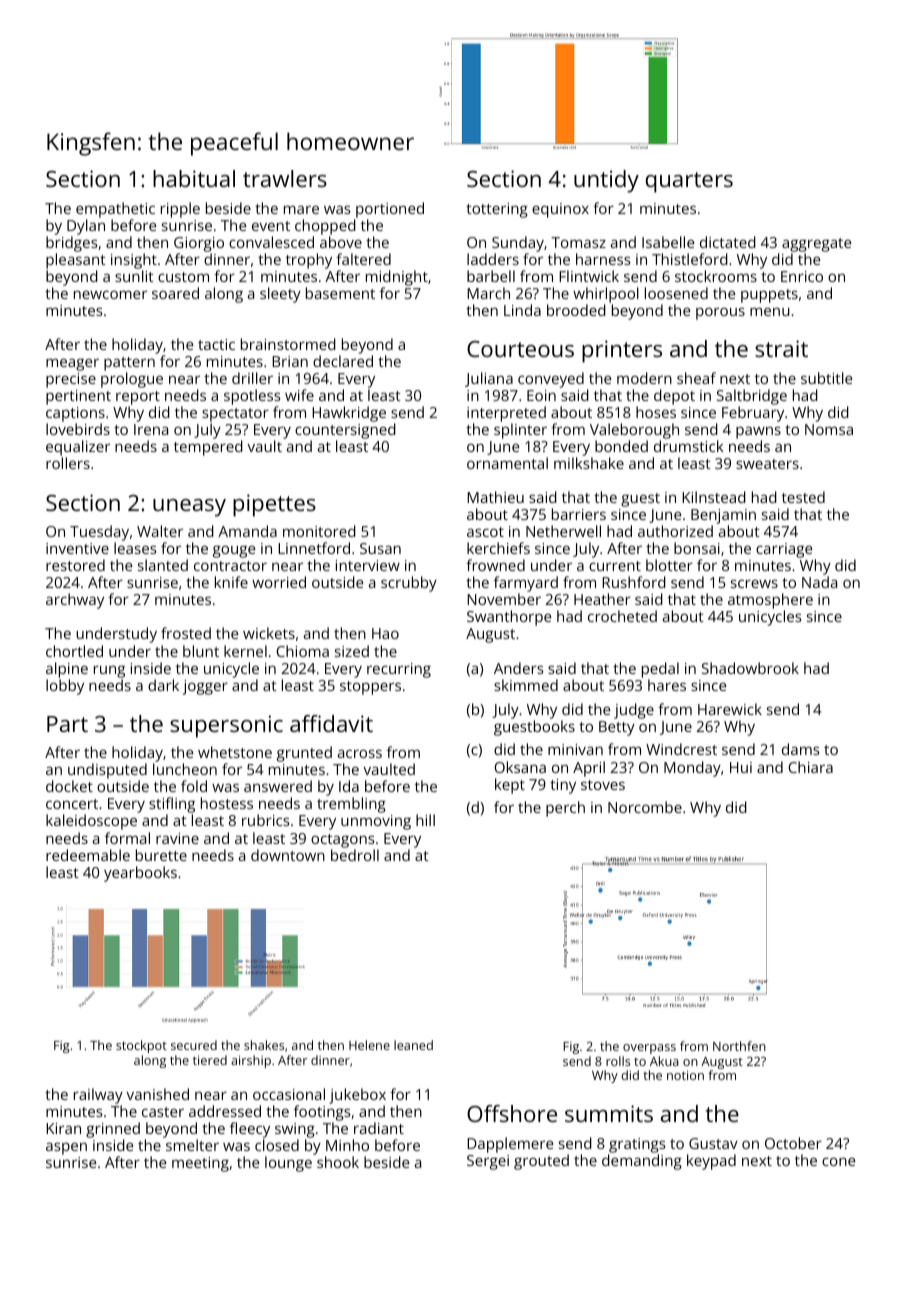 Image resolution: width=908 pixels, height=1316 pixels. I want to click on rollers, so click(68, 463).
